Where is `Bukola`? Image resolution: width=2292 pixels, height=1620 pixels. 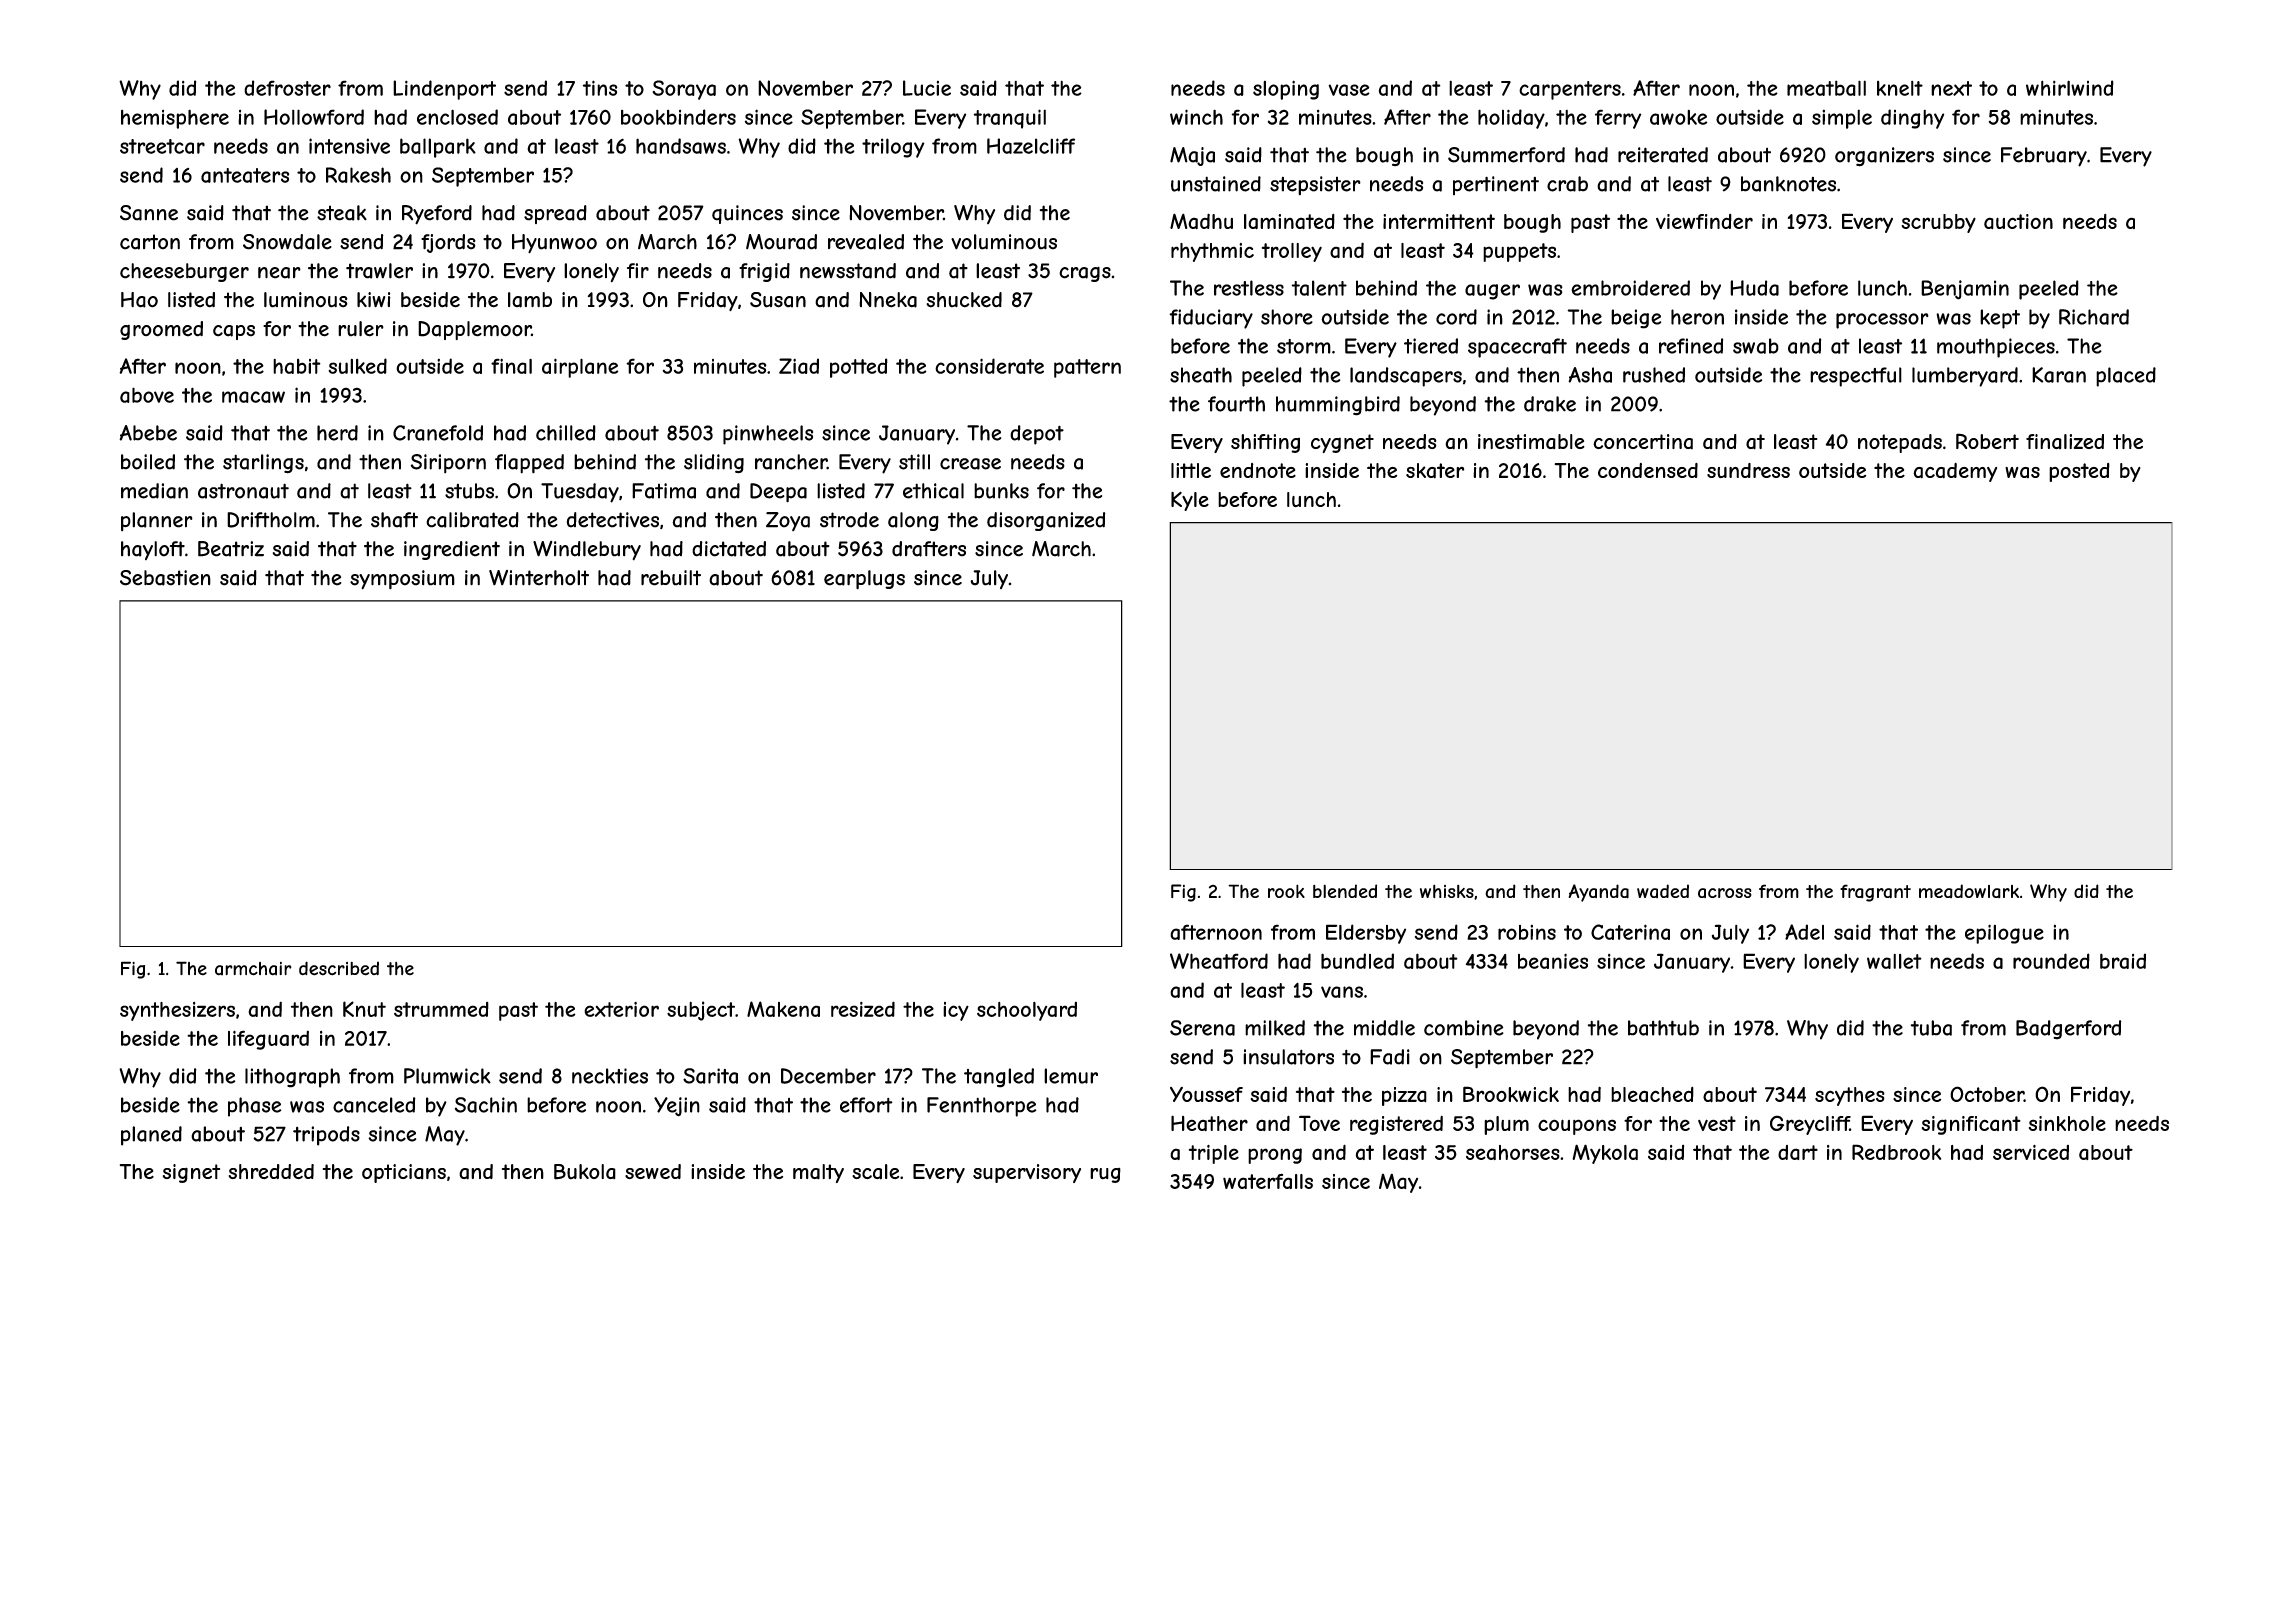
Bukola is located at coordinates (585, 1172).
